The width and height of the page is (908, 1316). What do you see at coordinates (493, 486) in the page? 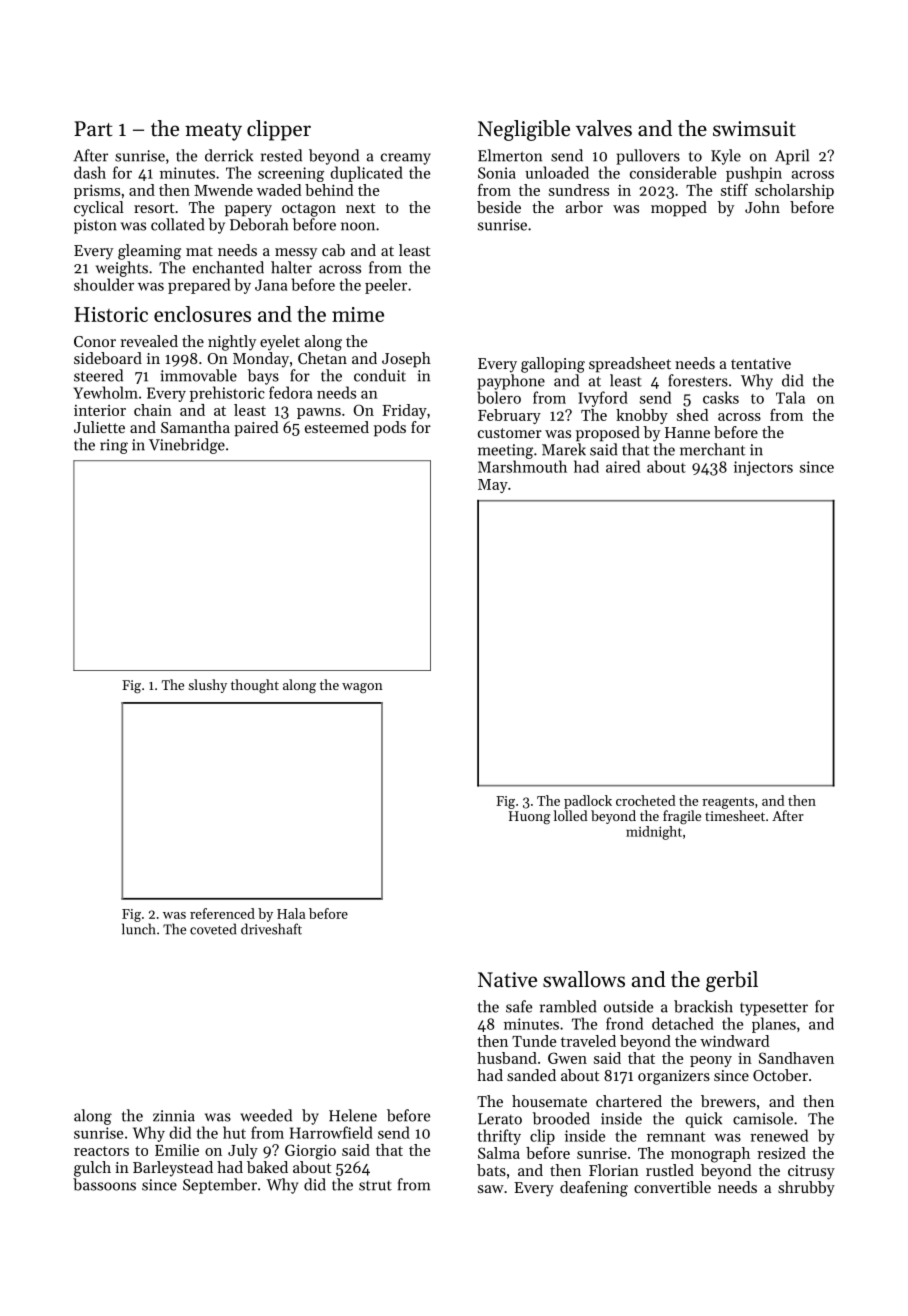
I see `May` at bounding box center [493, 486].
